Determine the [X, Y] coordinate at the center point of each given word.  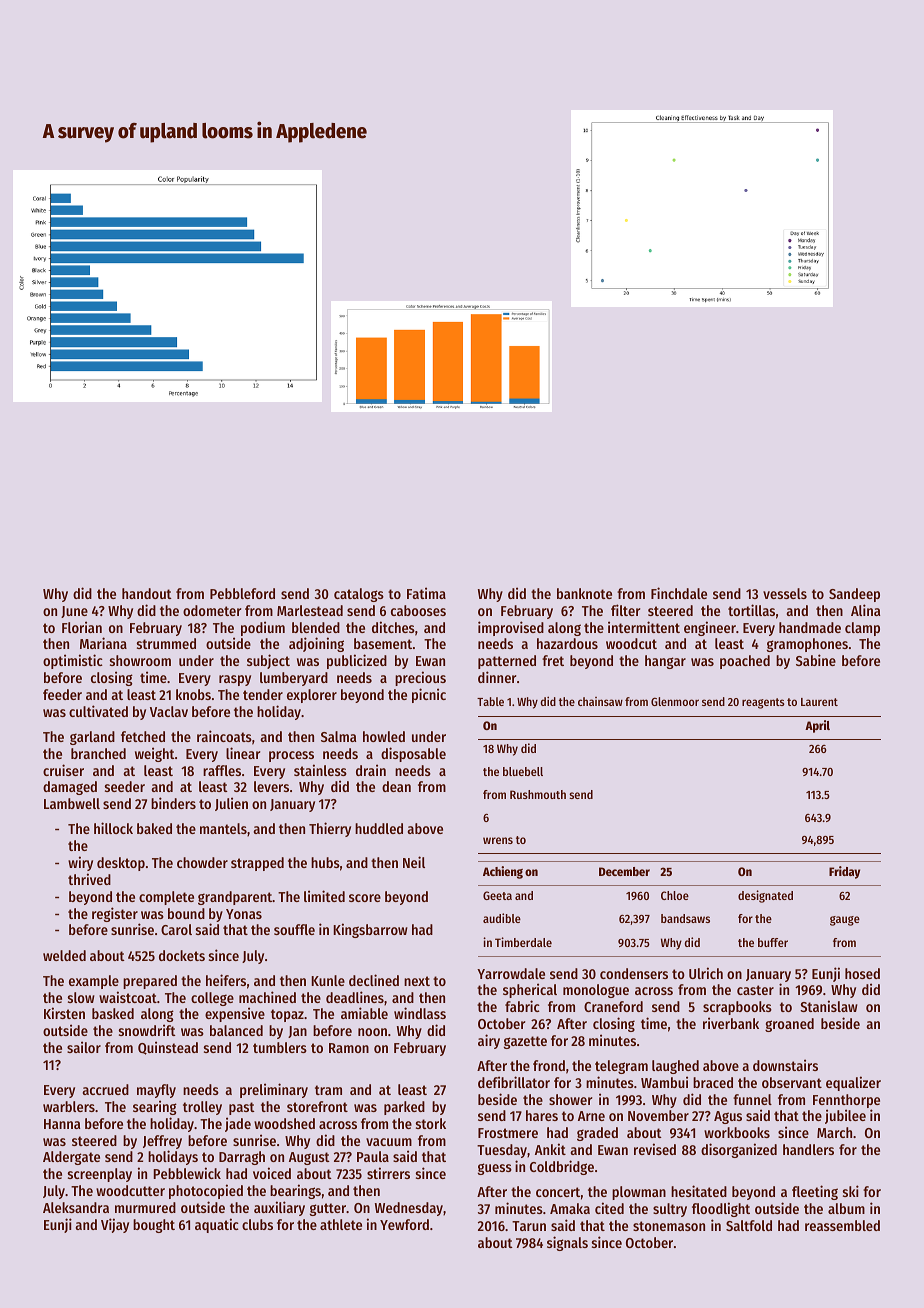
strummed [166, 643]
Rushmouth [538, 794]
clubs [257, 1224]
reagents [763, 703]
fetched [143, 736]
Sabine [816, 660]
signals [567, 1243]
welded [64, 955]
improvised [511, 628]
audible [502, 918]
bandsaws [685, 918]
